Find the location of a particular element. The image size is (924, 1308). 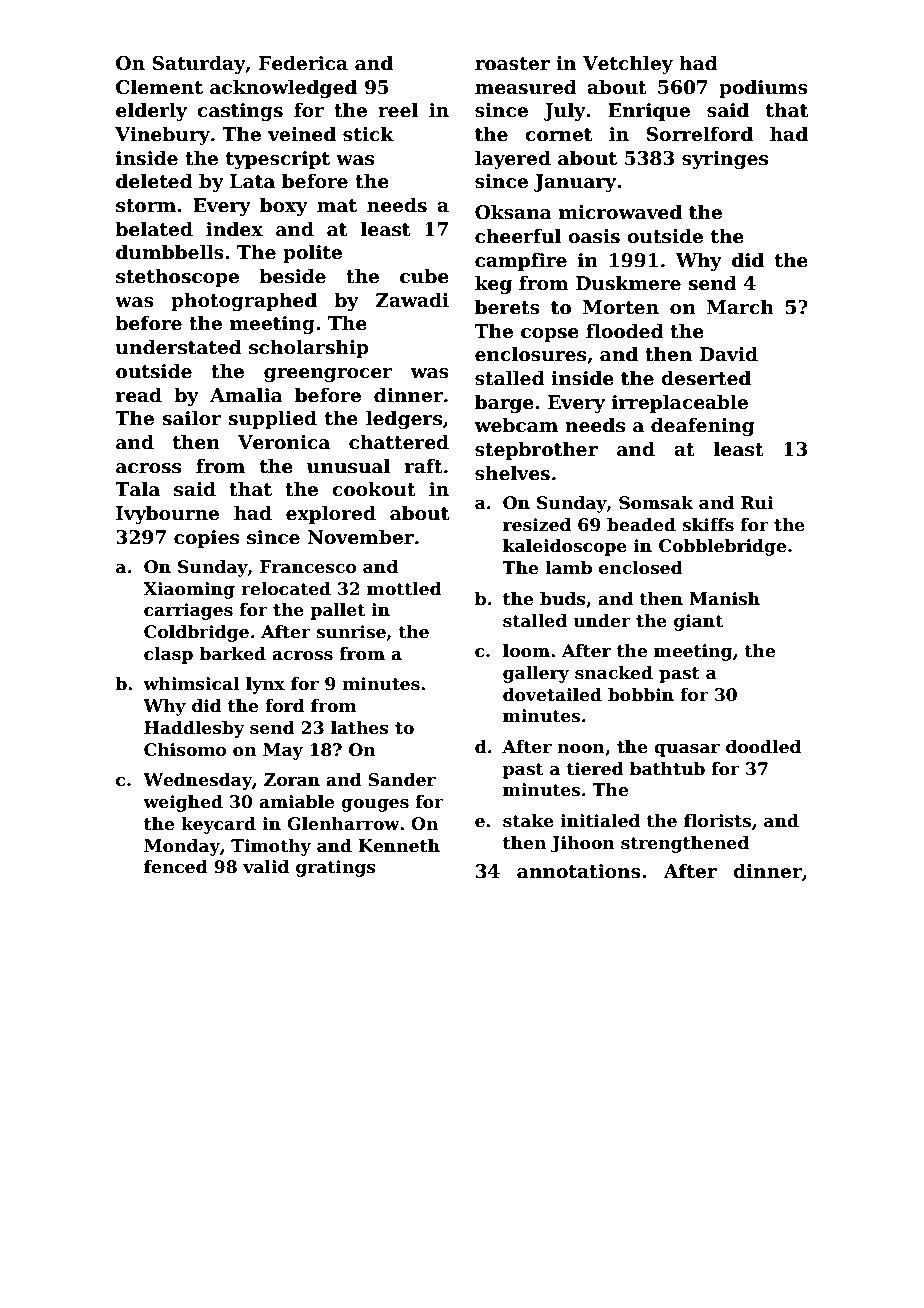

annotations is located at coordinates (579, 871).
